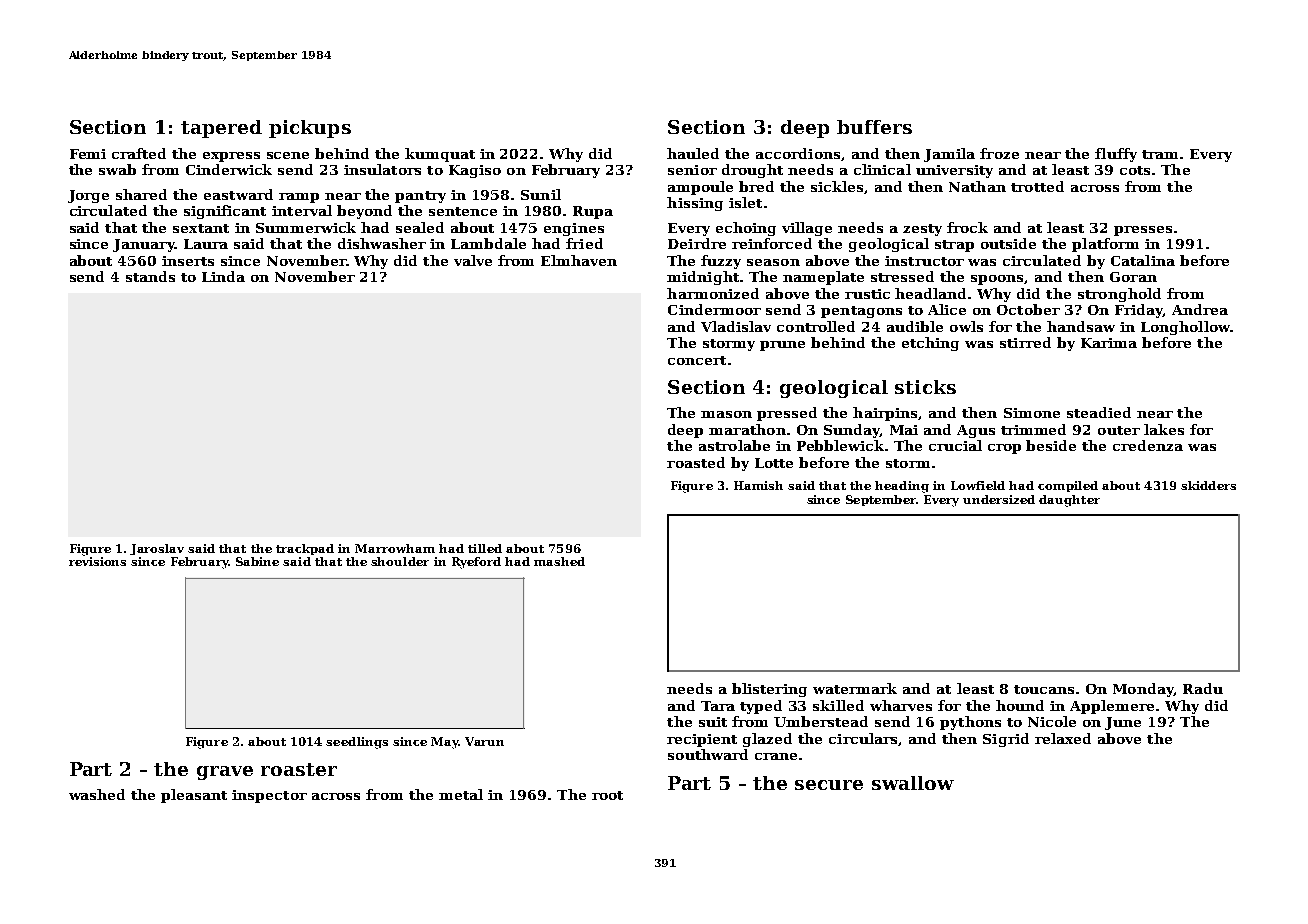 The image size is (1308, 924). I want to click on nameplate, so click(823, 278).
